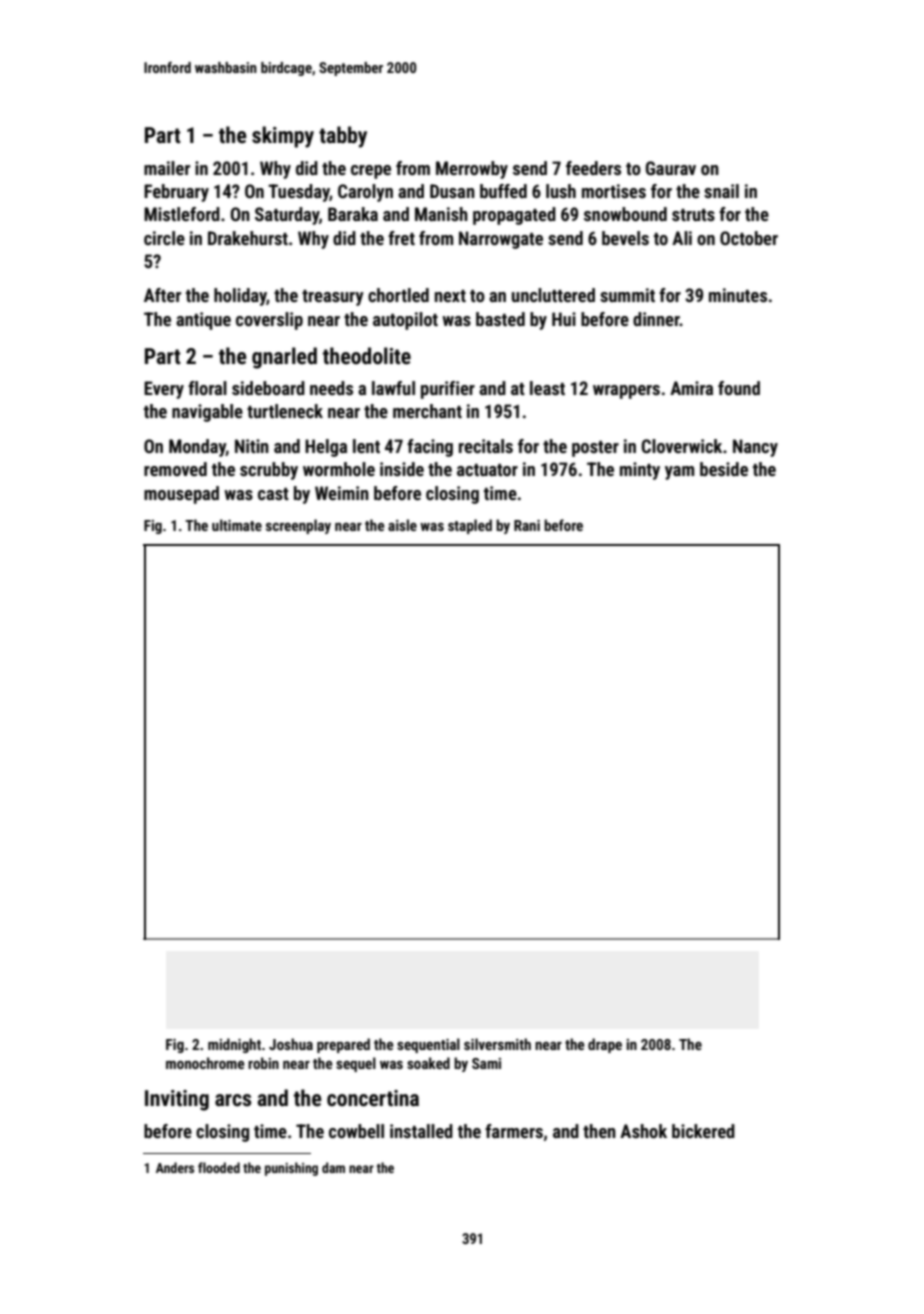  I want to click on Helga, so click(326, 448).
